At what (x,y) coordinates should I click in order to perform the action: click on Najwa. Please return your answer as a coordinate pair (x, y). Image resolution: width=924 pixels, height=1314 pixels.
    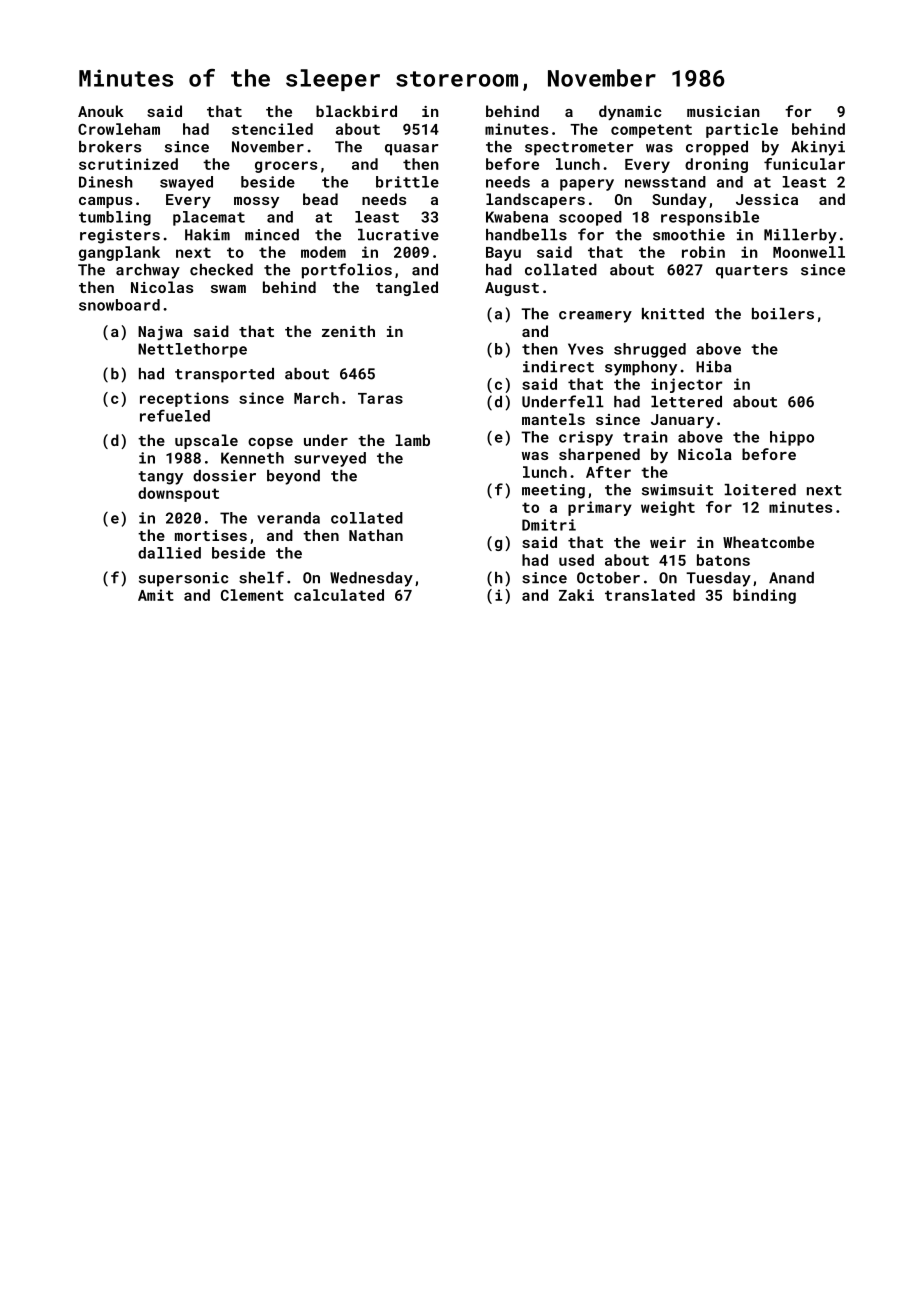
    Looking at the image, I should click on (160, 333).
